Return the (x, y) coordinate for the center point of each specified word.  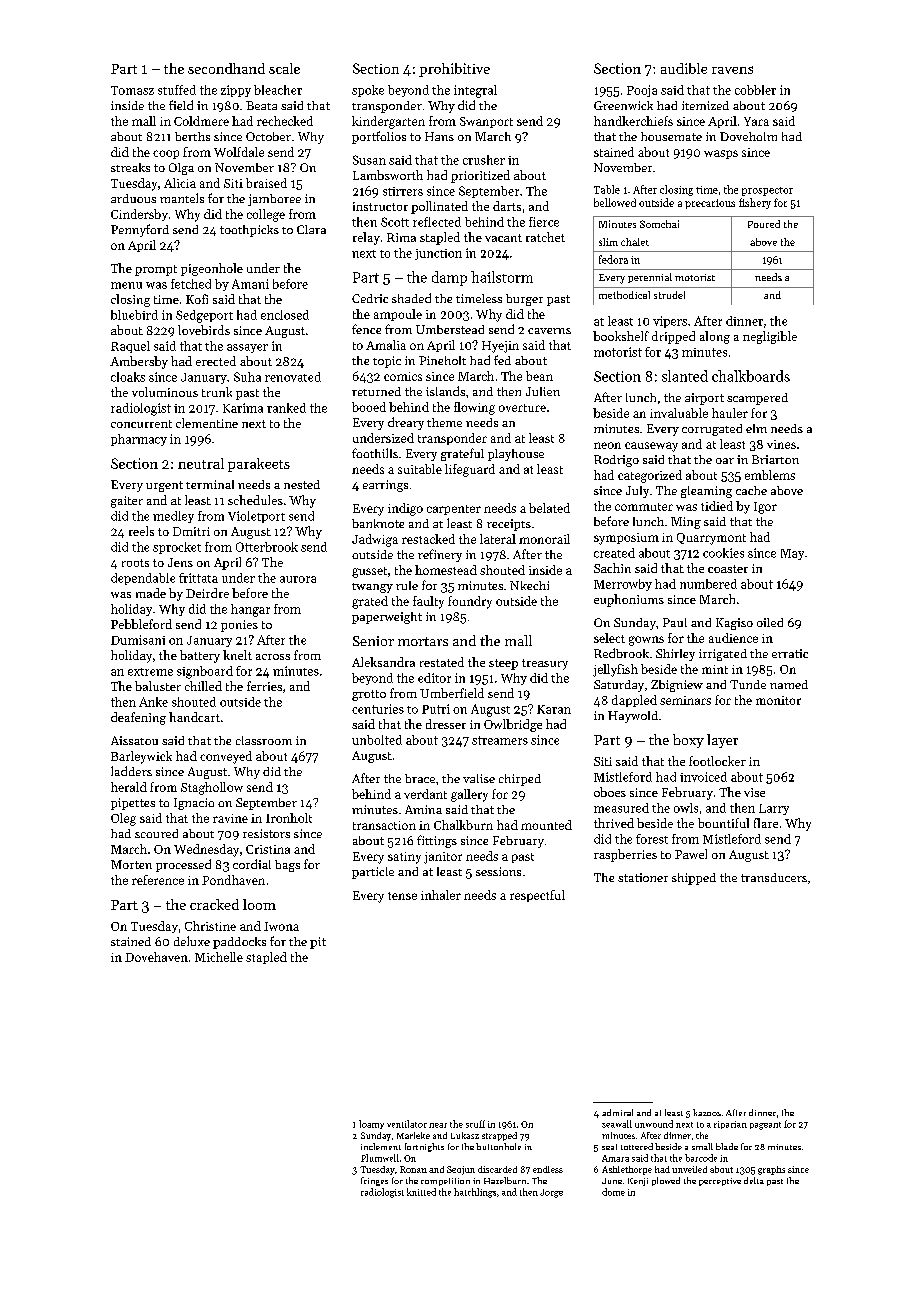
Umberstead (450, 329)
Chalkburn (463, 825)
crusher (484, 160)
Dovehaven (156, 957)
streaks (130, 167)
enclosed (285, 315)
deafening (138, 718)
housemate (671, 136)
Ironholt (289, 818)
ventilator (407, 1124)
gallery (469, 795)
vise (754, 792)
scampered (757, 399)
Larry (774, 809)
